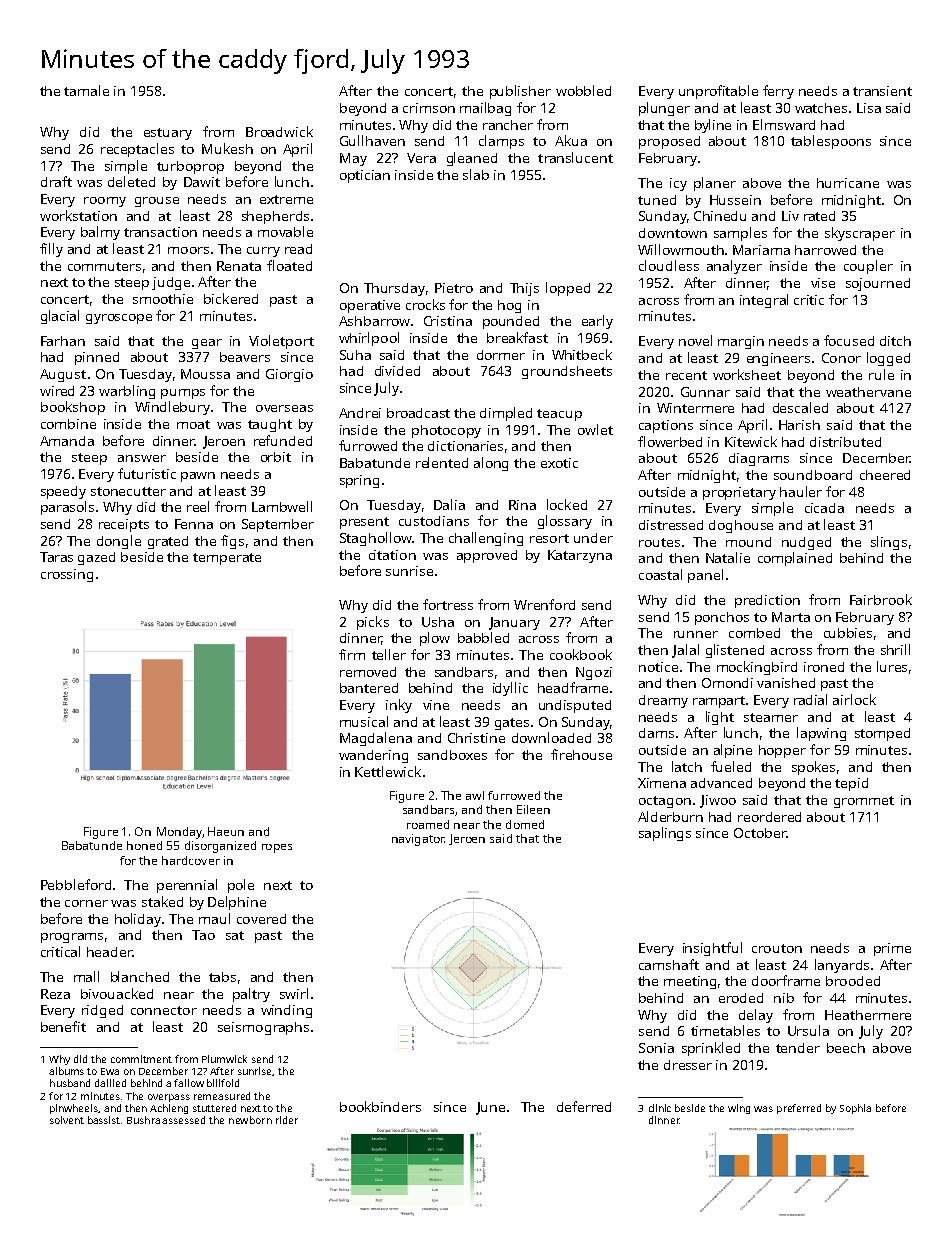 The width and height of the screenshot is (952, 1233). I want to click on margin, so click(741, 342).
